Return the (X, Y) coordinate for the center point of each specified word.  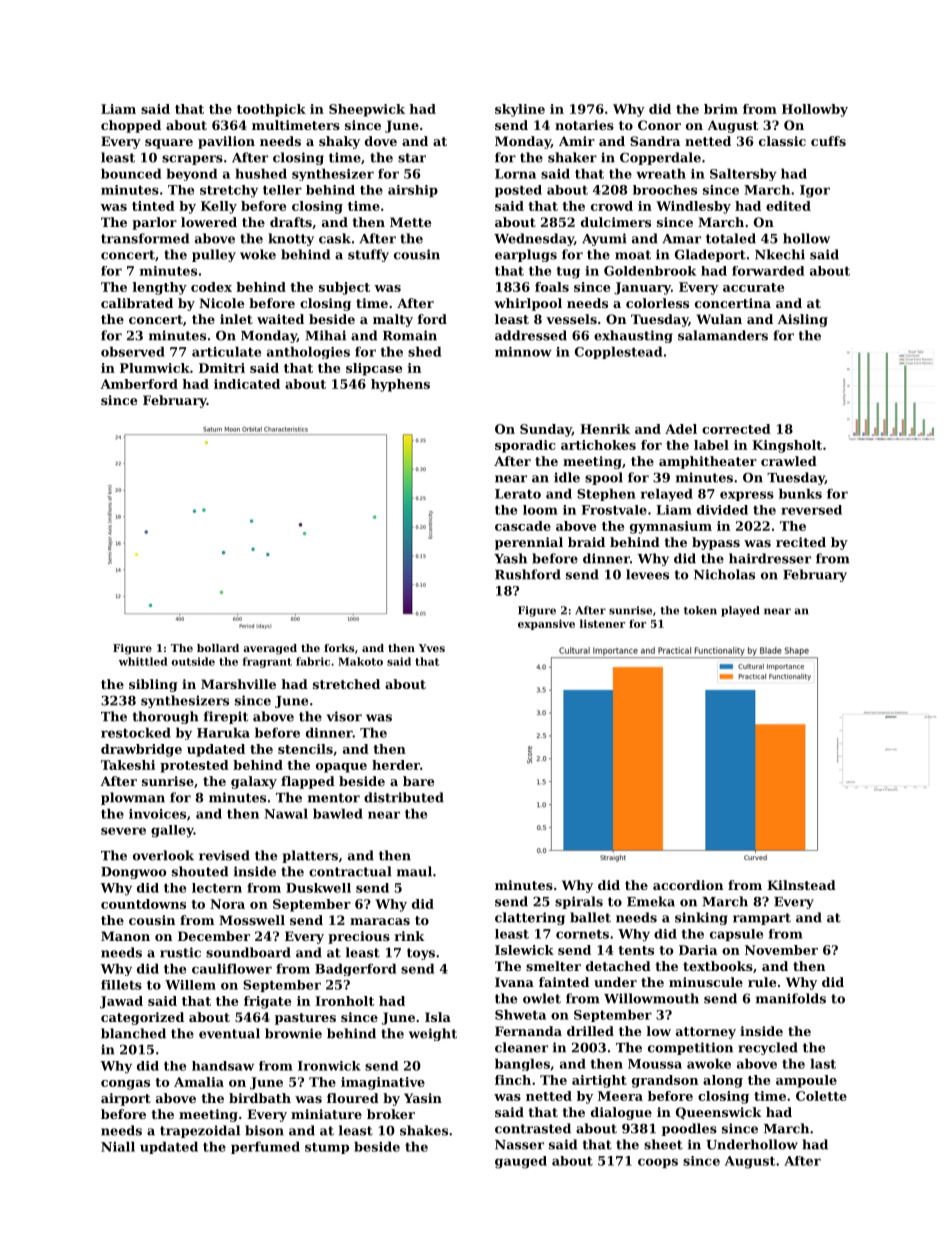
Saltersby (743, 174)
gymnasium (671, 527)
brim (721, 109)
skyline (520, 110)
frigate (267, 1002)
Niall (118, 1146)
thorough (166, 717)
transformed (145, 238)
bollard (218, 648)
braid (586, 542)
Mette (410, 222)
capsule (736, 935)
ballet (590, 917)
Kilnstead (801, 885)
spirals (579, 902)
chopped (131, 126)
